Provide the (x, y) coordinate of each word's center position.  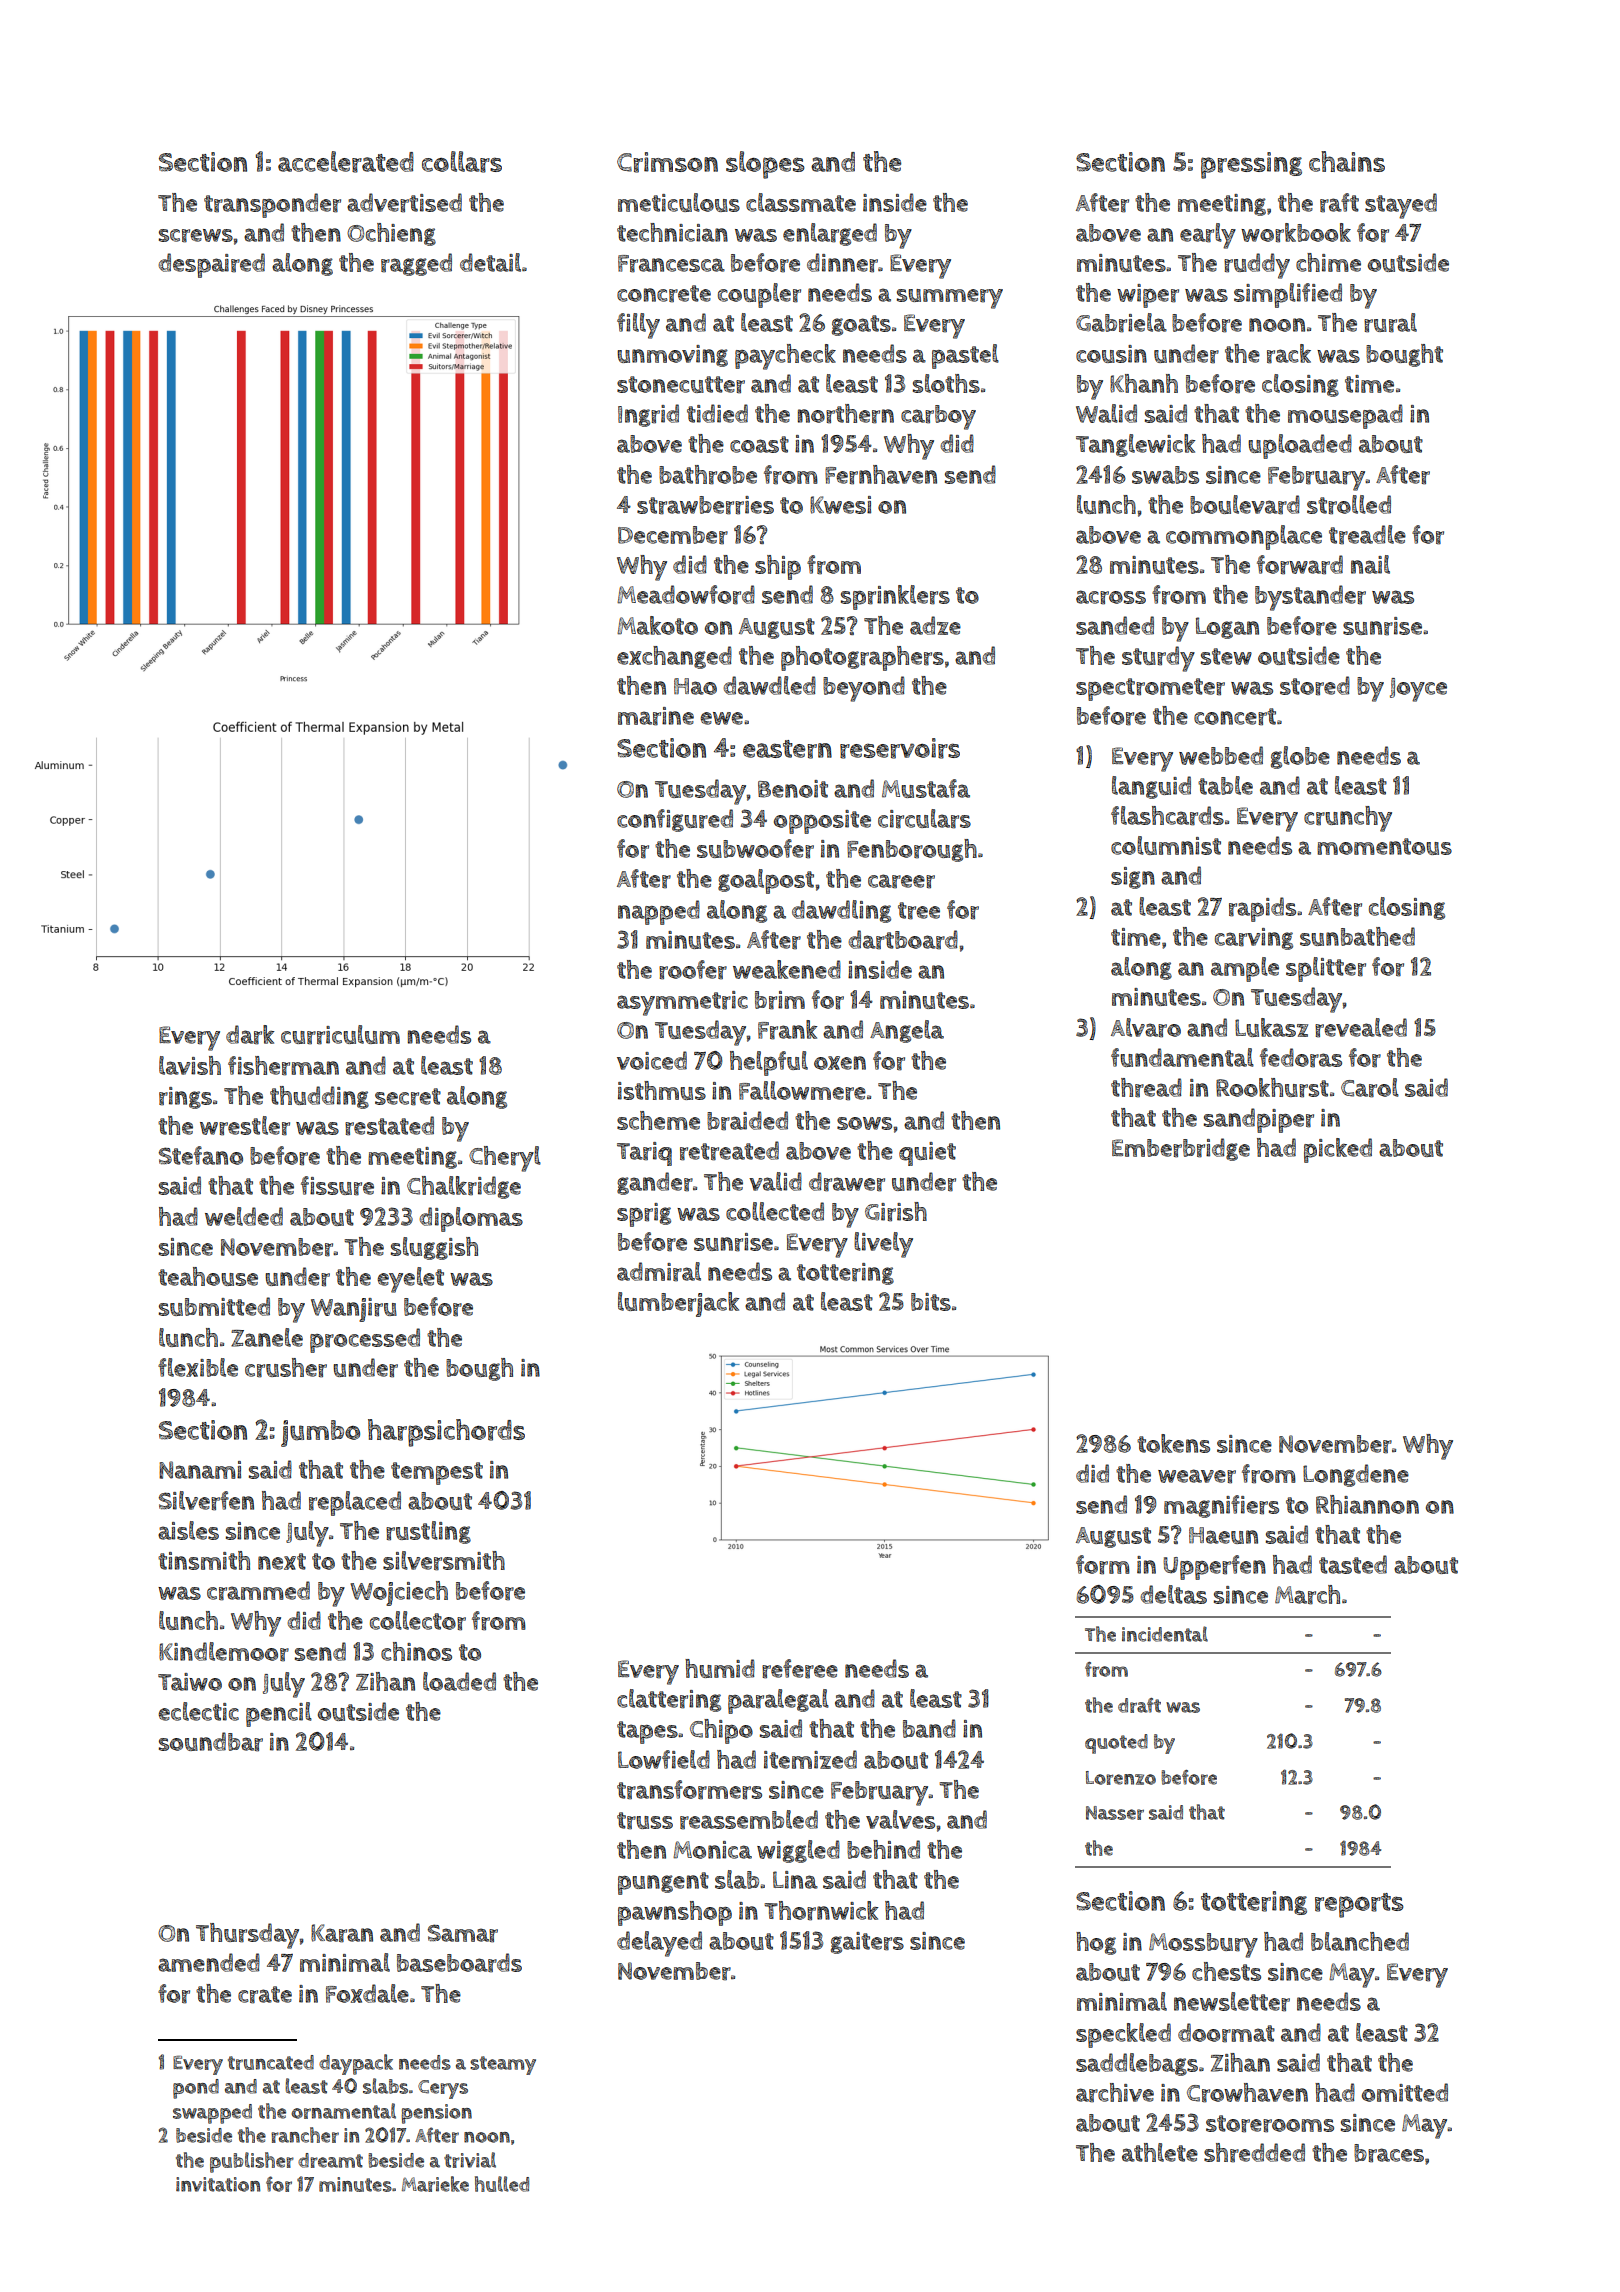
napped (659, 912)
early (1208, 236)
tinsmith (204, 1560)
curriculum (340, 1035)
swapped (212, 2114)
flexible (198, 1367)
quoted (1116, 1744)
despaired (211, 265)
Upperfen (1214, 1567)
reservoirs (900, 748)
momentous (1384, 846)
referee (800, 1669)
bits (931, 1302)
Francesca (671, 264)
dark (250, 1035)
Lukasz (1271, 1027)
